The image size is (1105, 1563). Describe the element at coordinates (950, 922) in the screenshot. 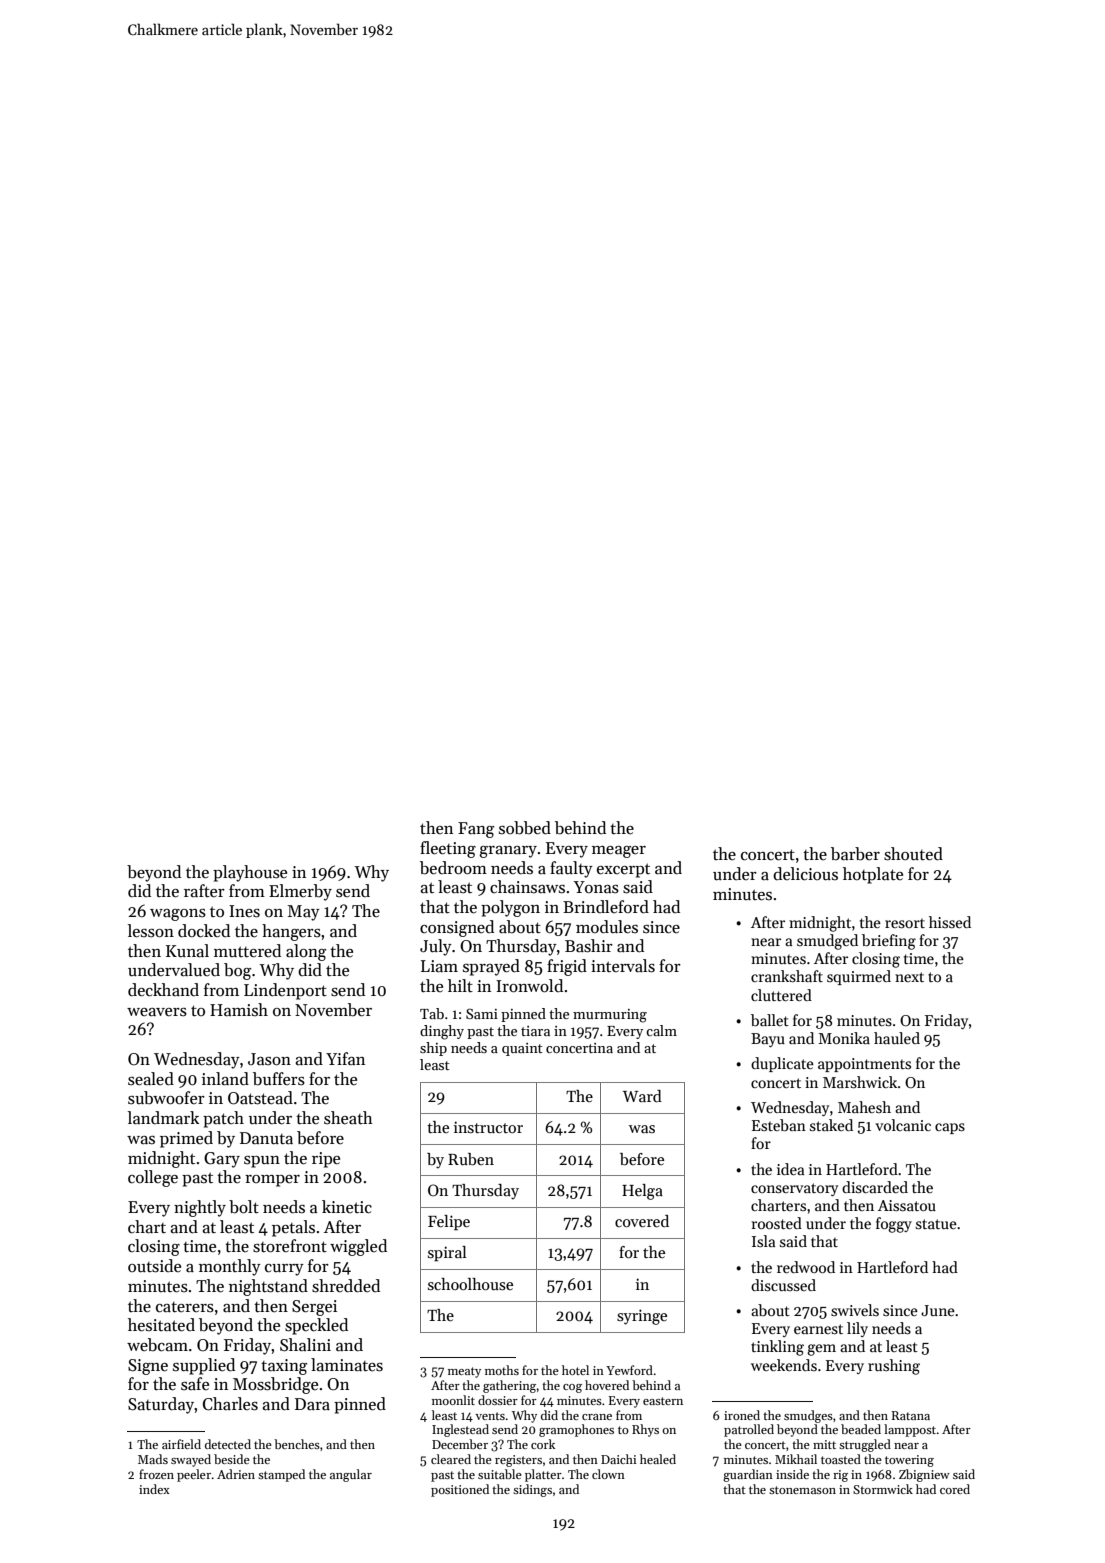

I see `hissed` at that location.
